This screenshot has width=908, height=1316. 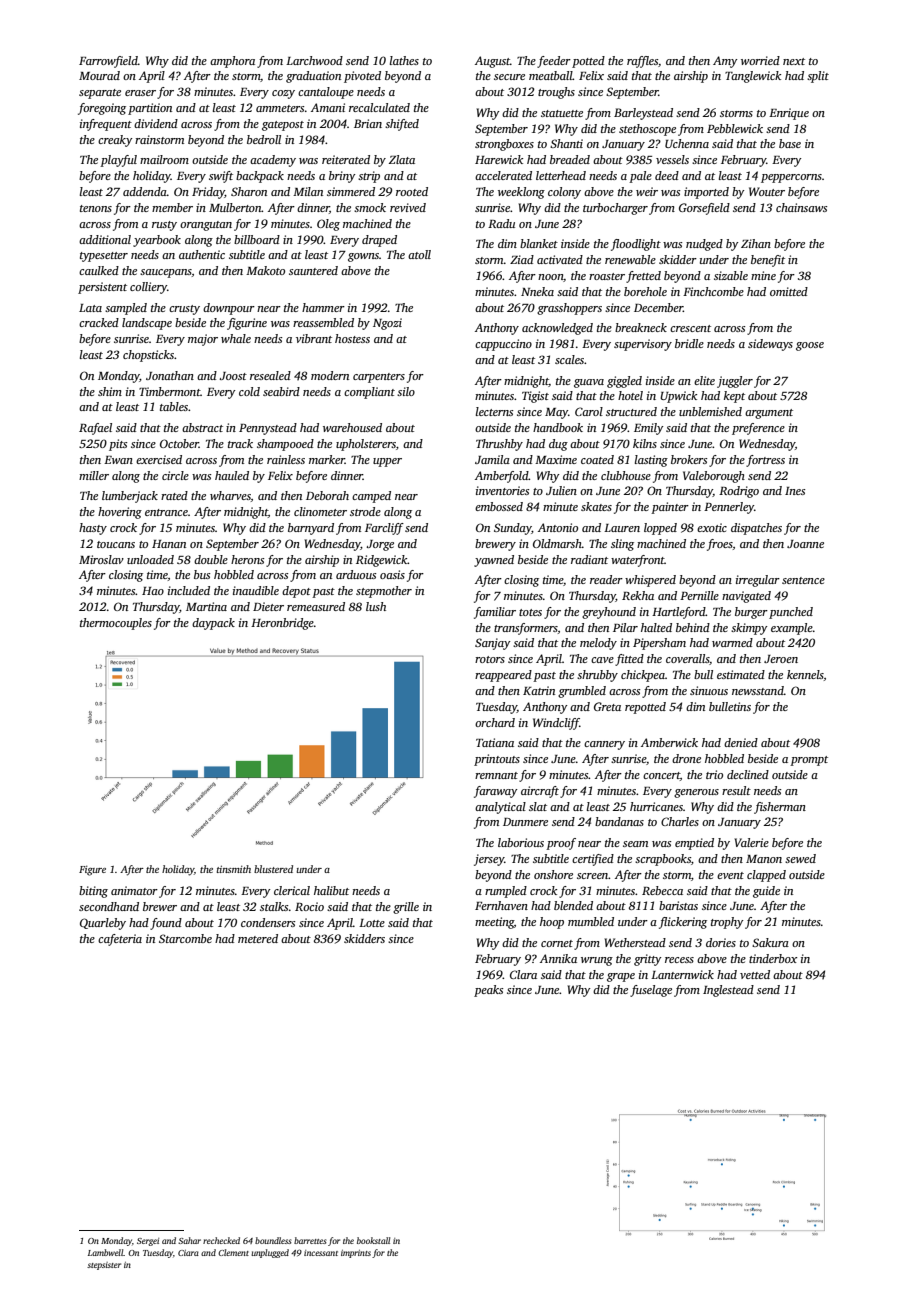 What do you see at coordinates (503, 345) in the screenshot?
I see `cappuccino` at bounding box center [503, 345].
